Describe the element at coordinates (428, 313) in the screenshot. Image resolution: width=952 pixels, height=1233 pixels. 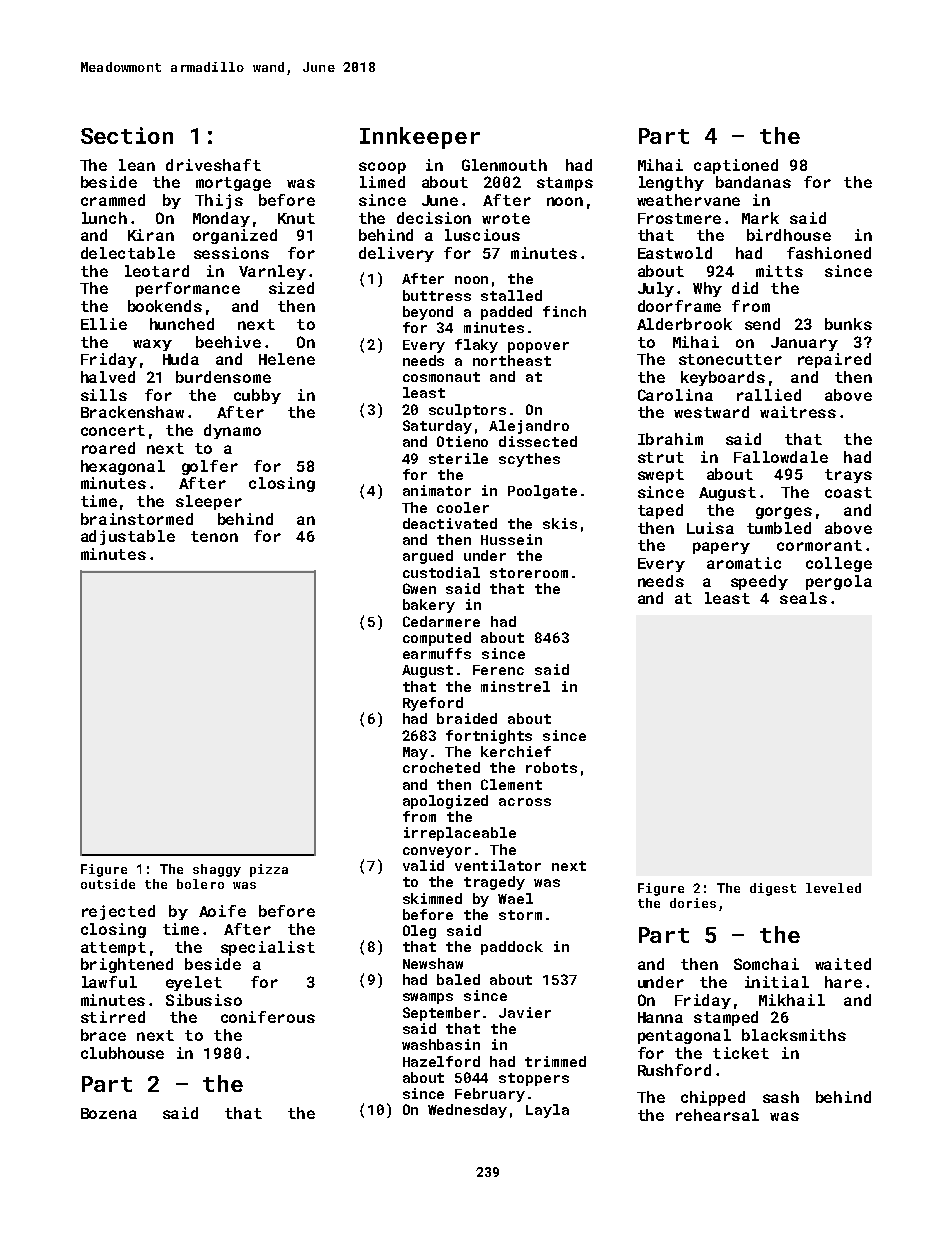
I see `beyond` at that location.
